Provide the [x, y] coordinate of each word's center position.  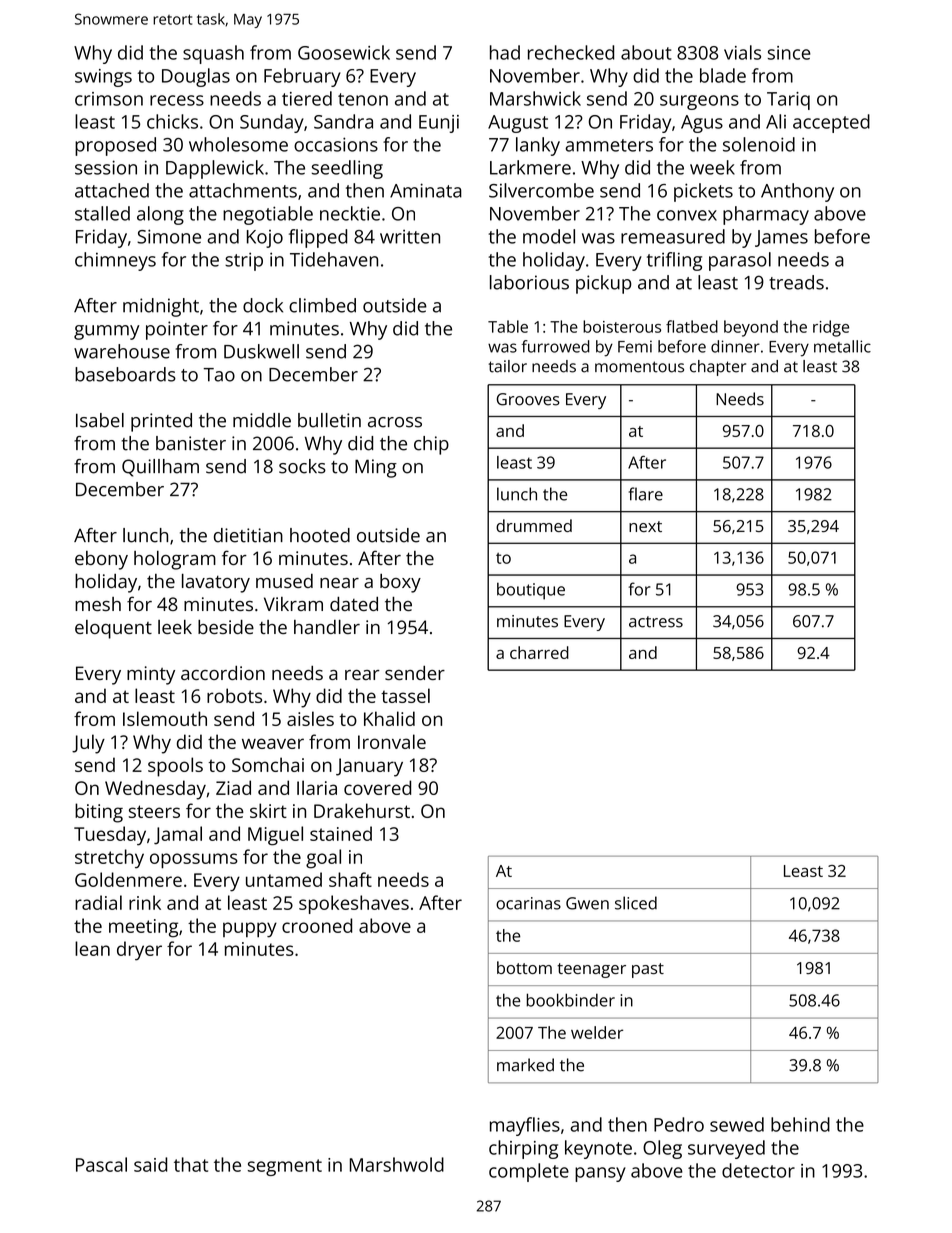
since [789, 53]
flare [646, 494]
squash [213, 54]
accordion [223, 673]
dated [354, 604]
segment [285, 1167]
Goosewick [344, 52]
